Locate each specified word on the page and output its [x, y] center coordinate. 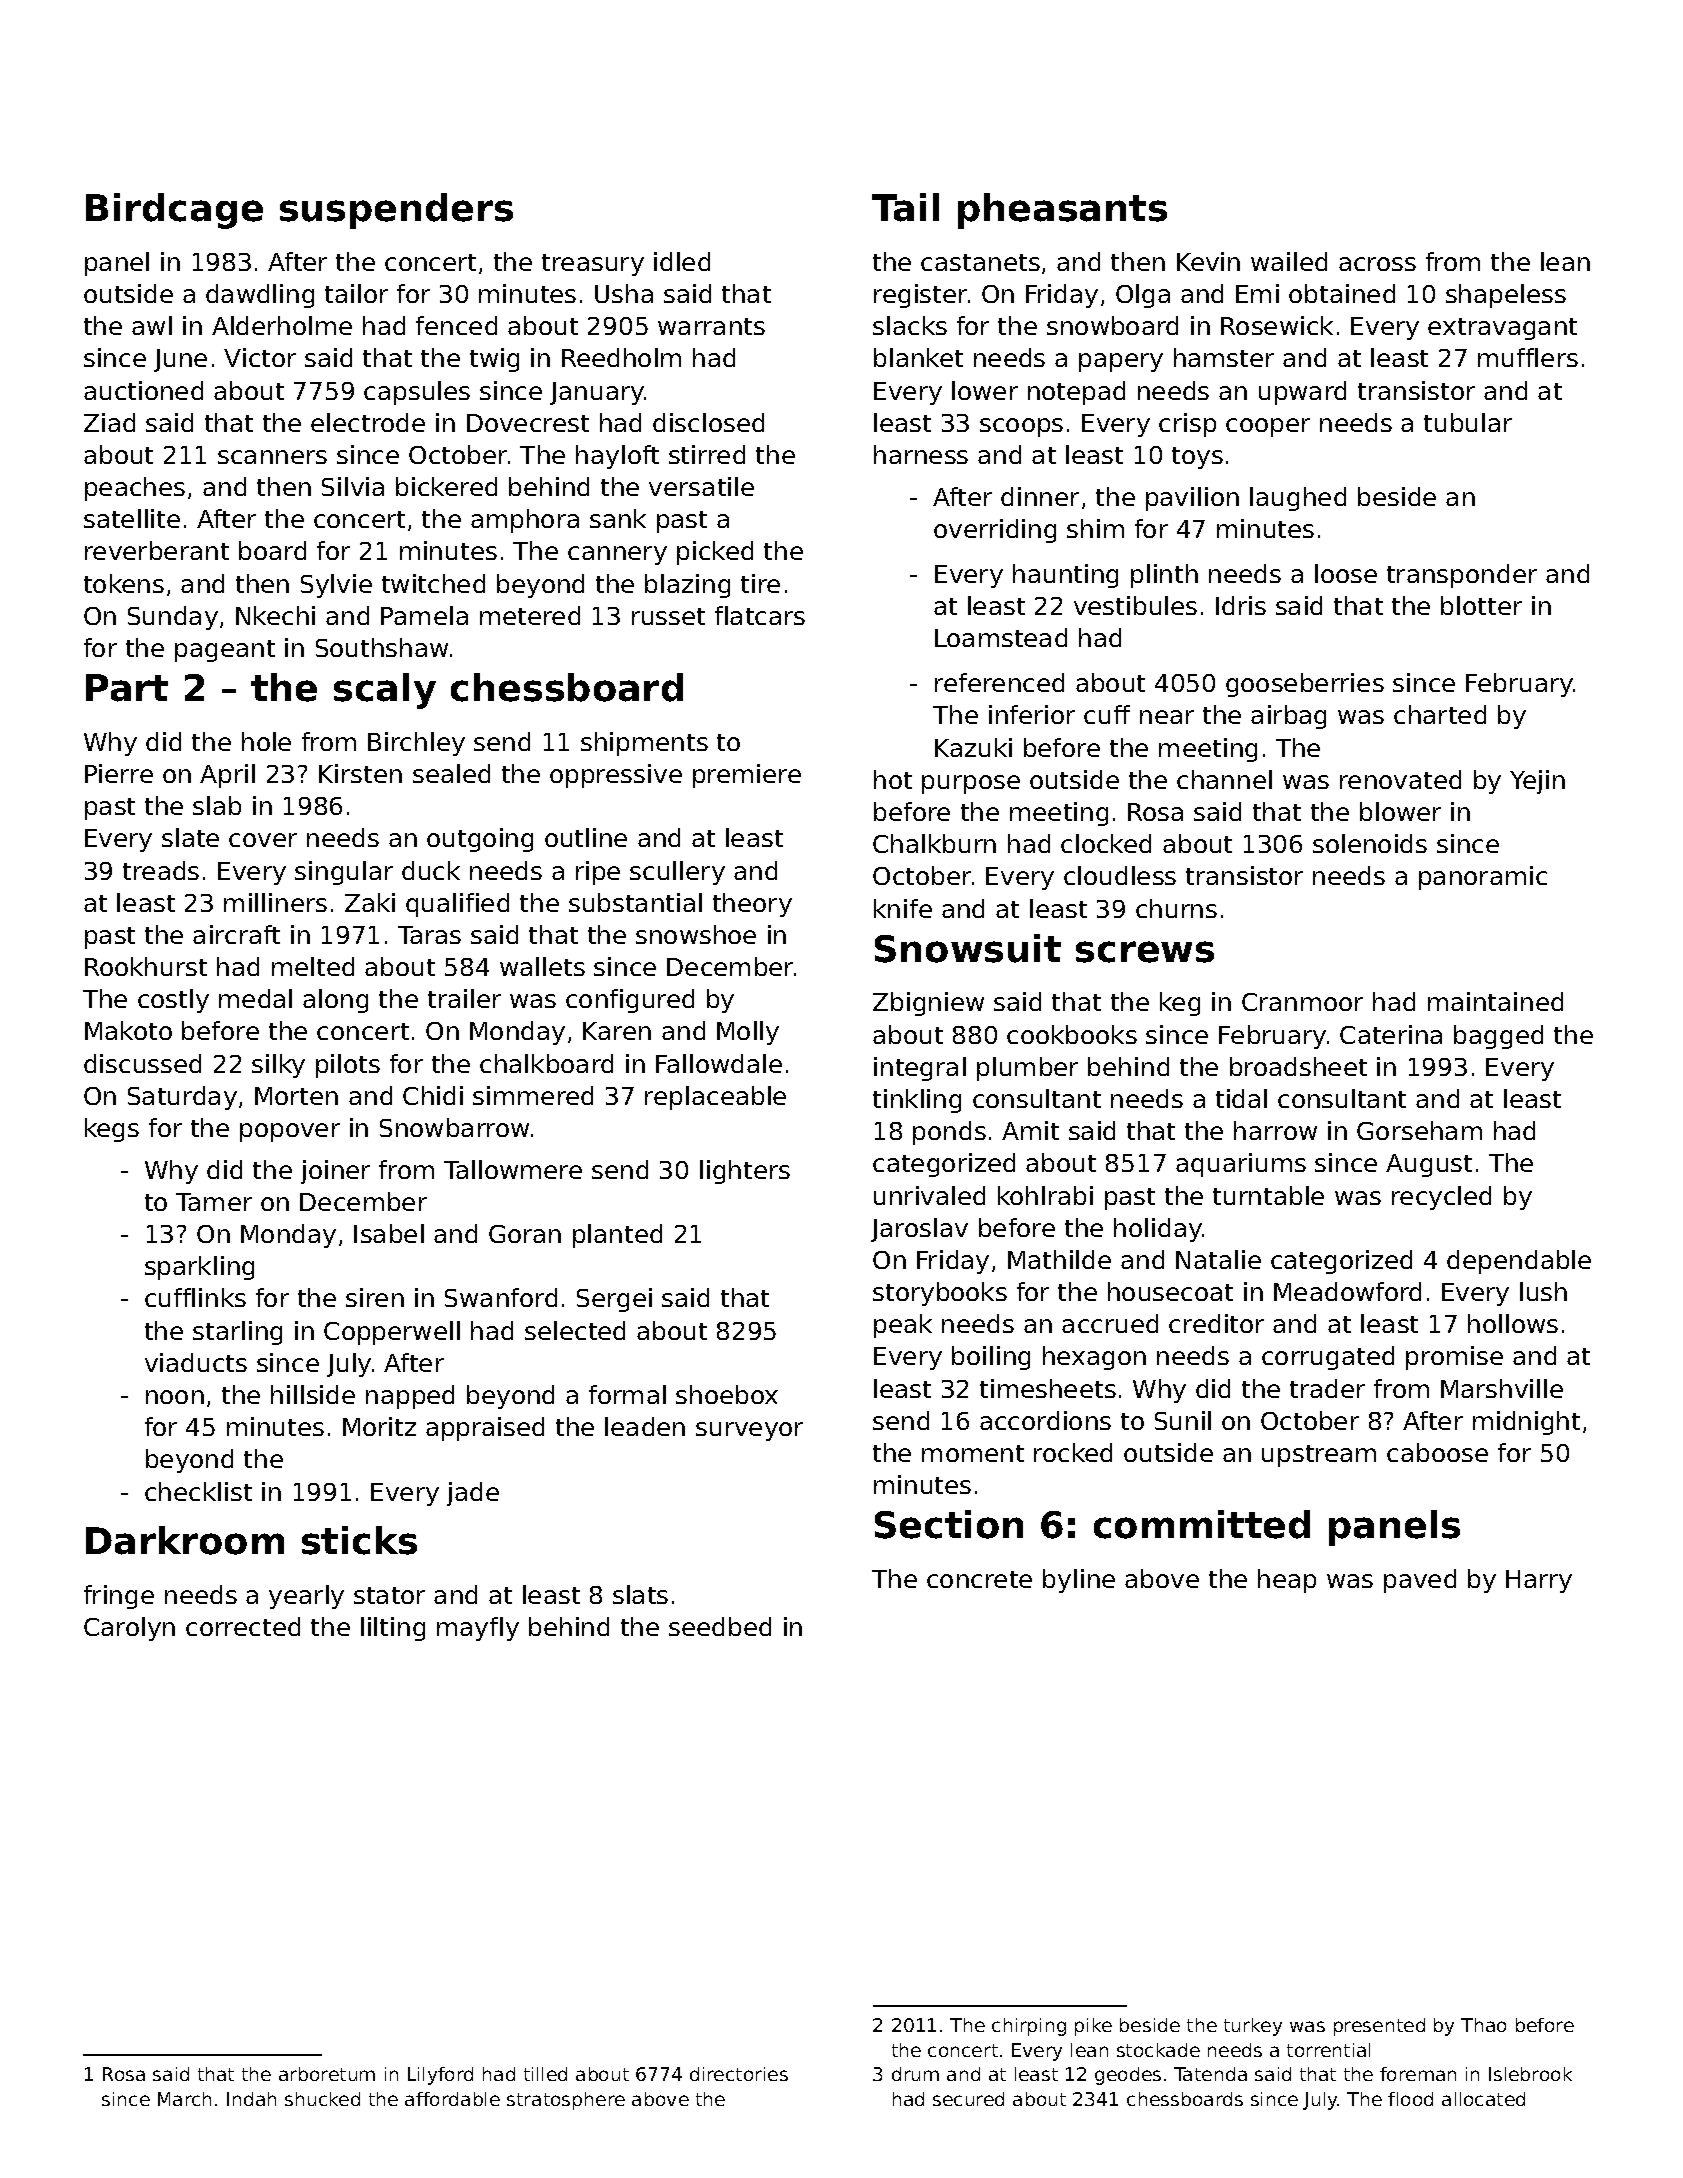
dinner [1040, 496]
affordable [452, 2099]
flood [1410, 2099]
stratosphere [566, 2101]
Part [127, 688]
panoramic [1483, 878]
